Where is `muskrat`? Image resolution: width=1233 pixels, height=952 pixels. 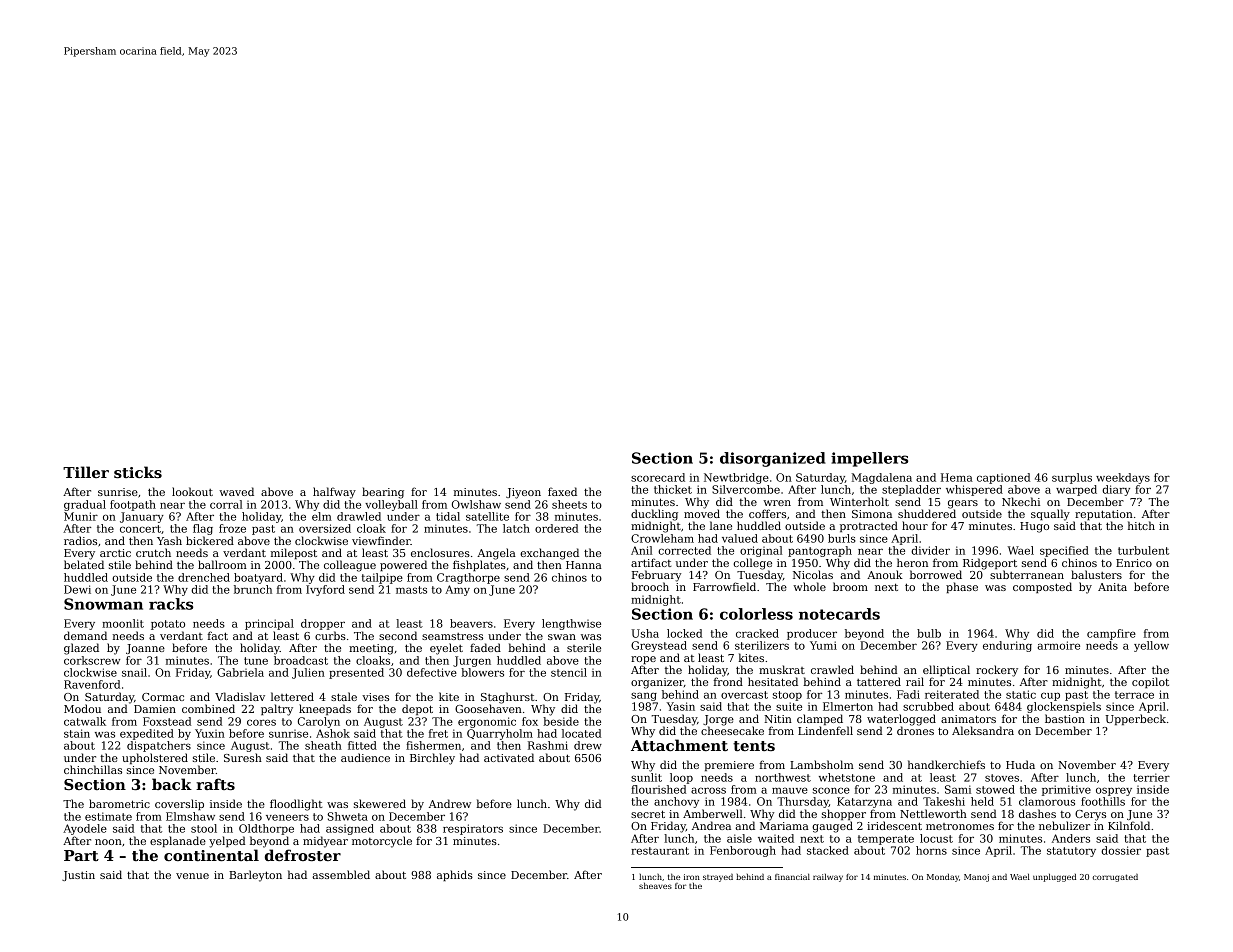 muskrat is located at coordinates (782, 669).
